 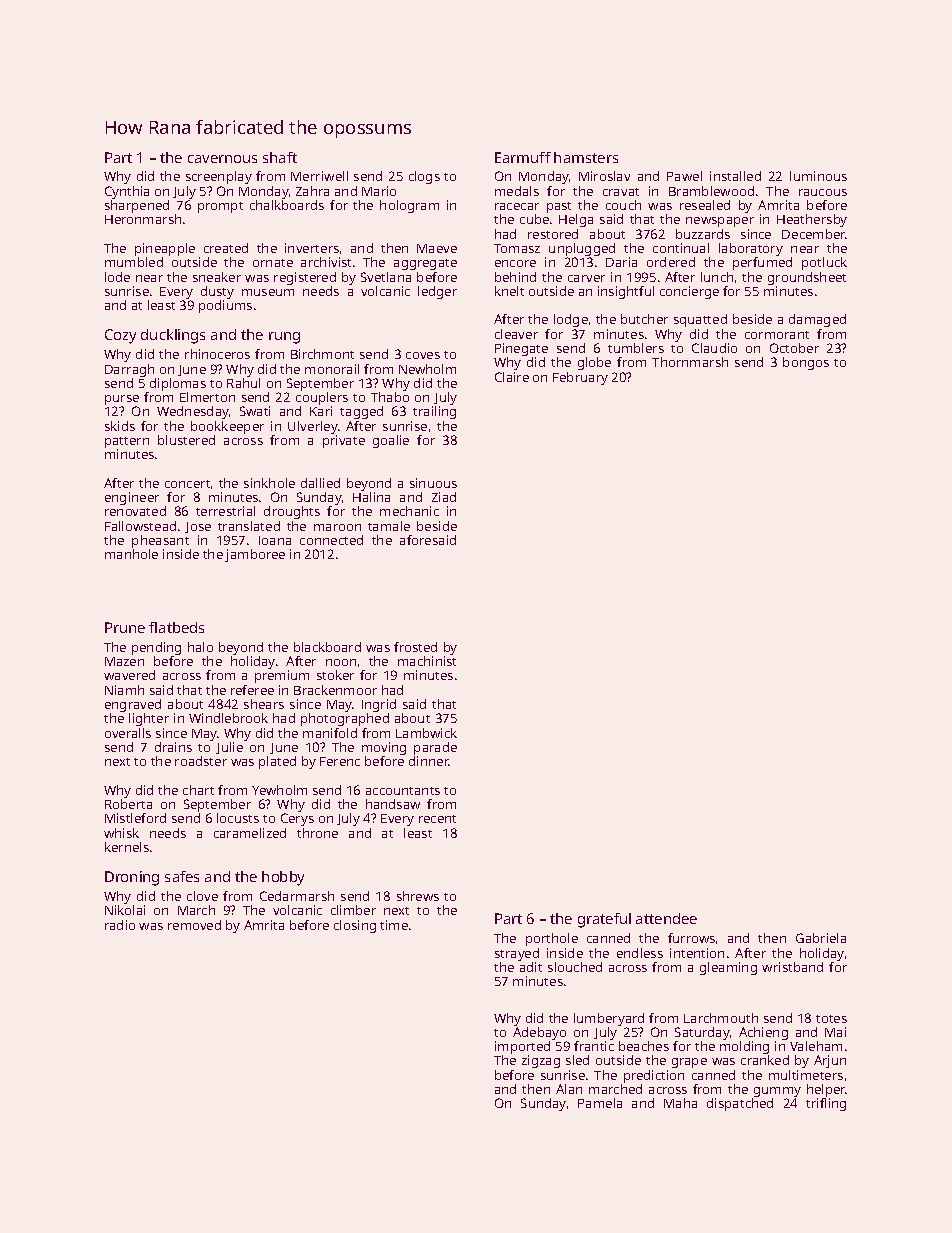 What do you see at coordinates (219, 177) in the screenshot?
I see `screenplay` at bounding box center [219, 177].
